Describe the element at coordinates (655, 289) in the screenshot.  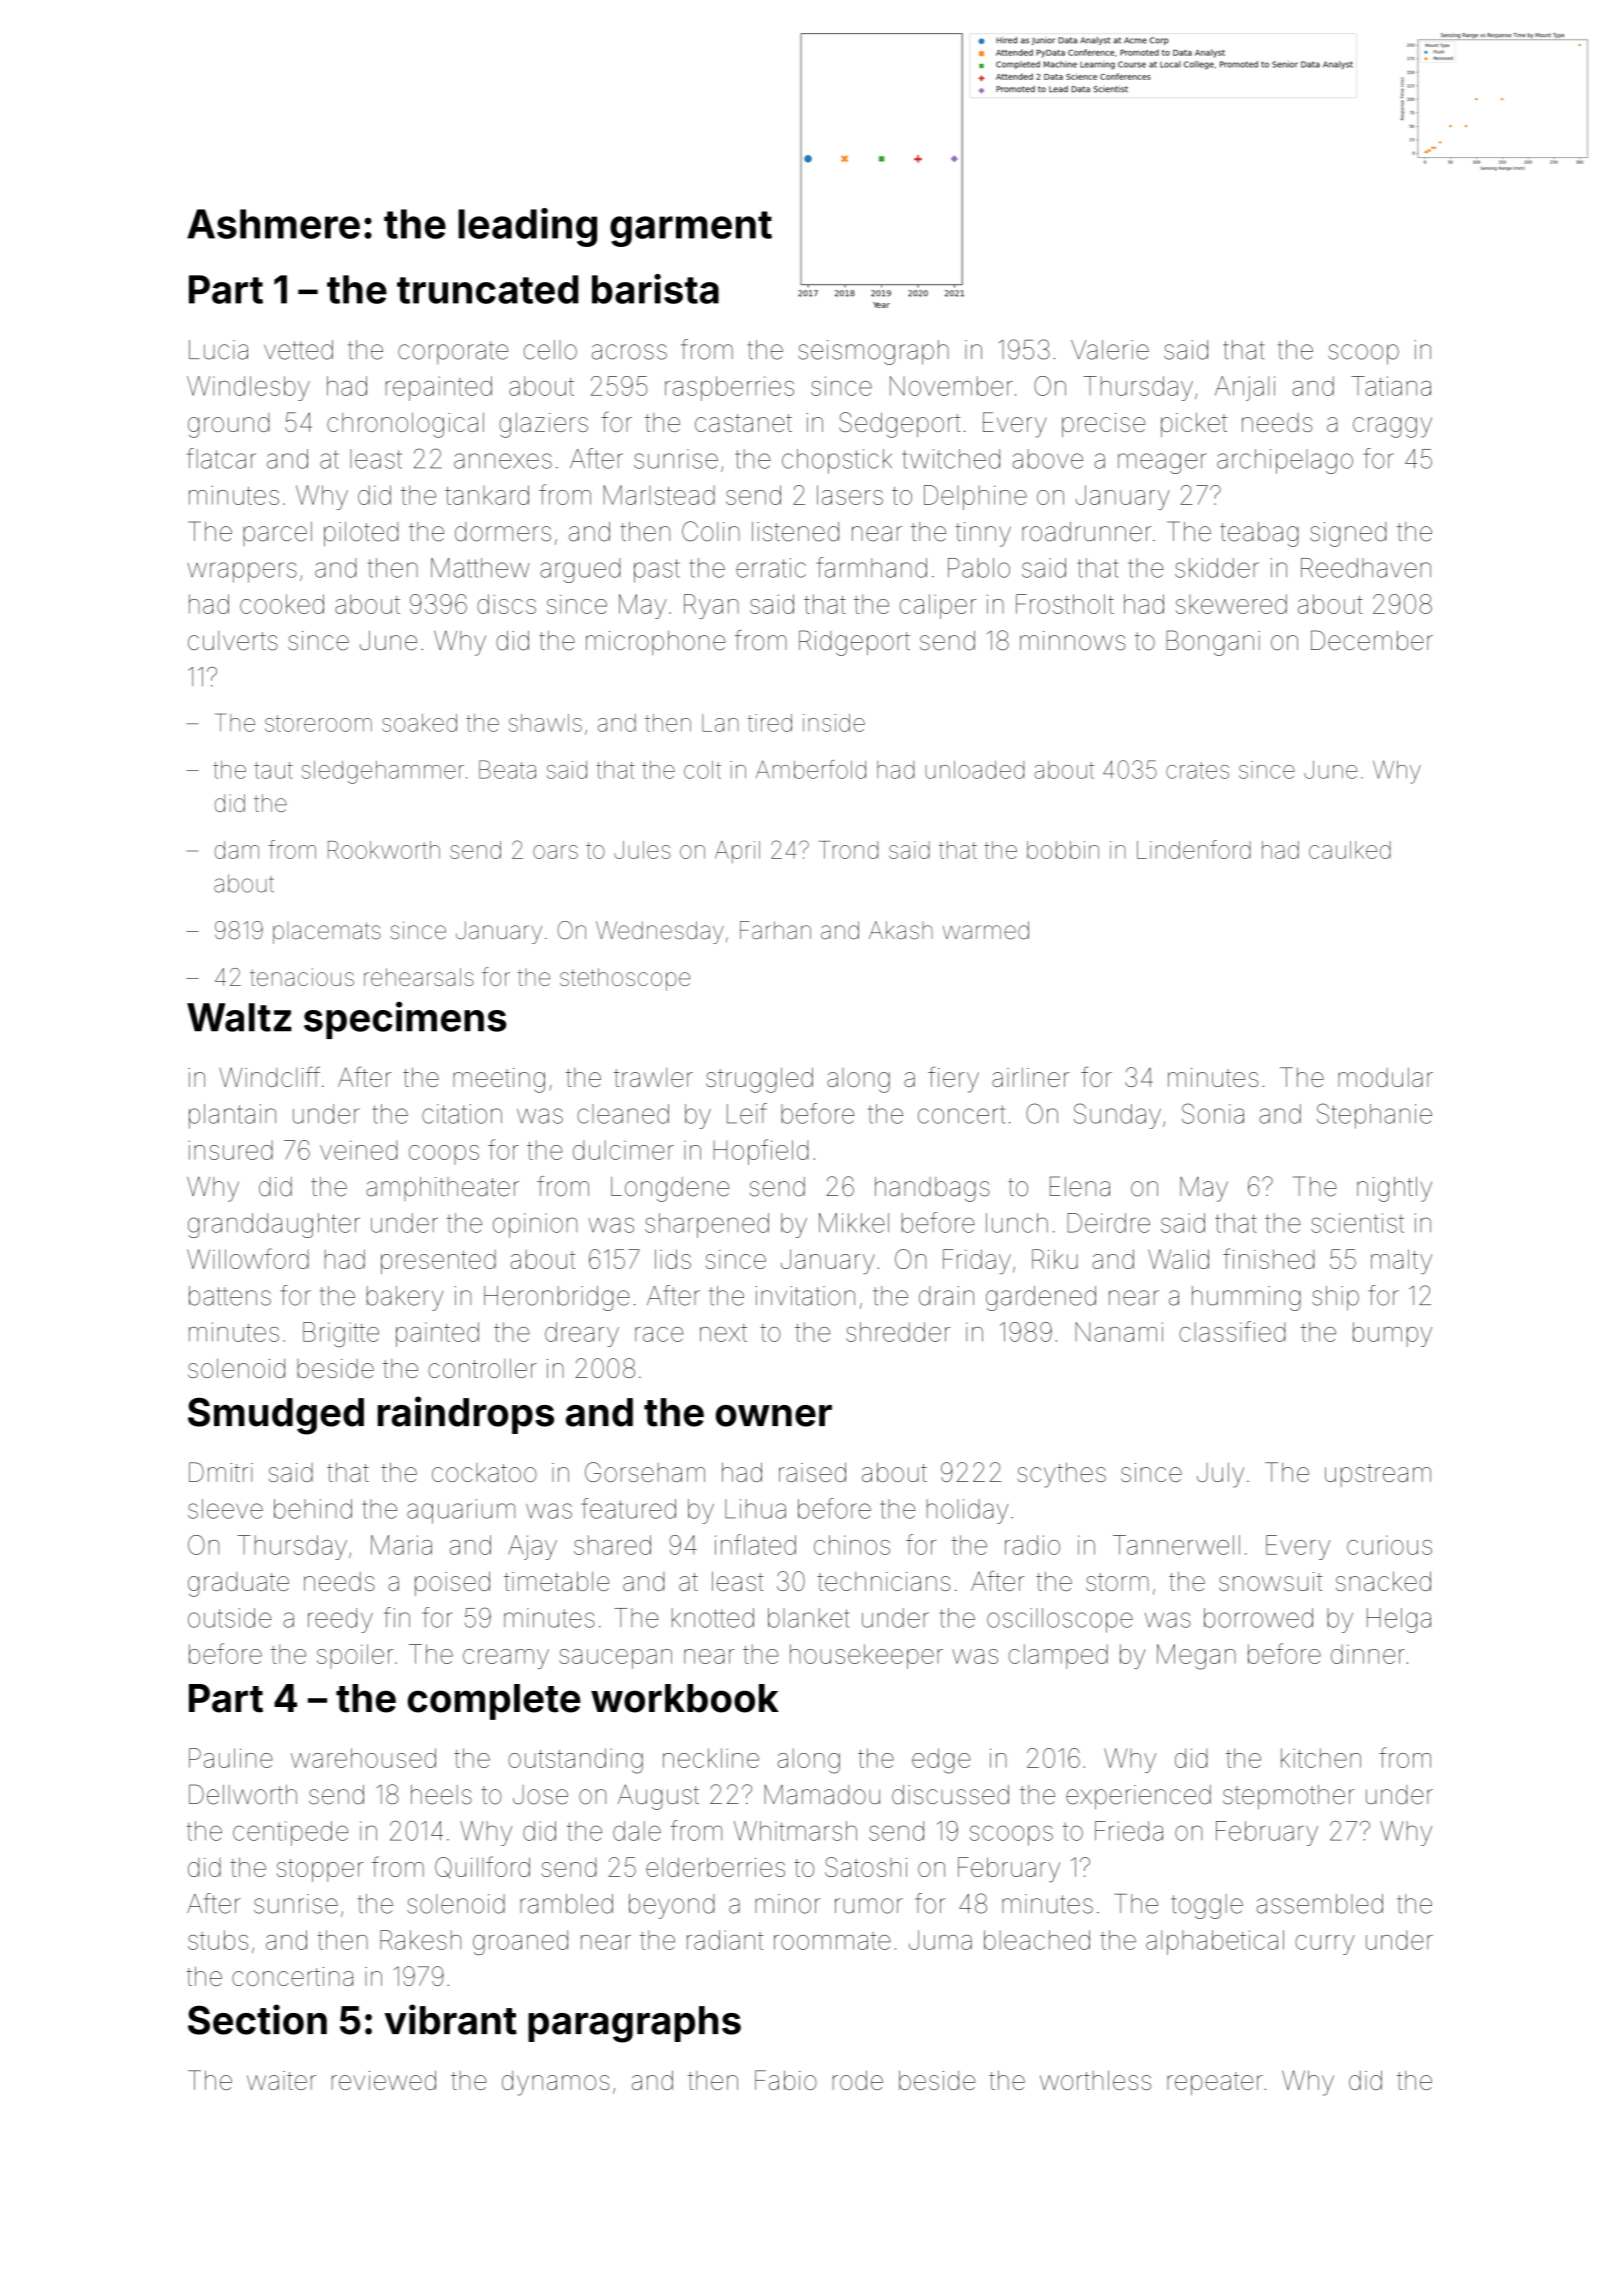
I see `barista` at that location.
